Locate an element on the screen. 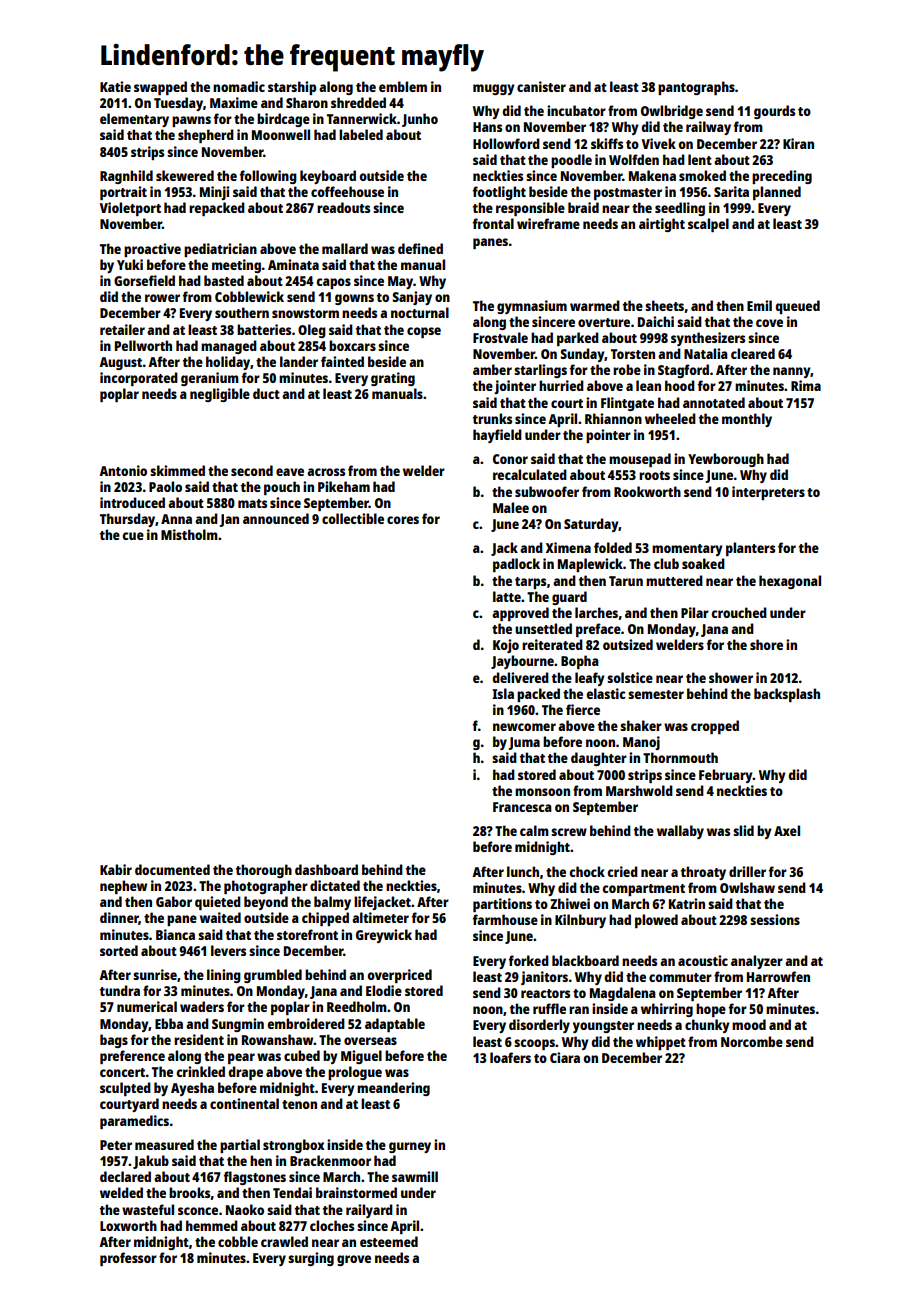 The image size is (924, 1308). dashboard is located at coordinates (326, 869).
